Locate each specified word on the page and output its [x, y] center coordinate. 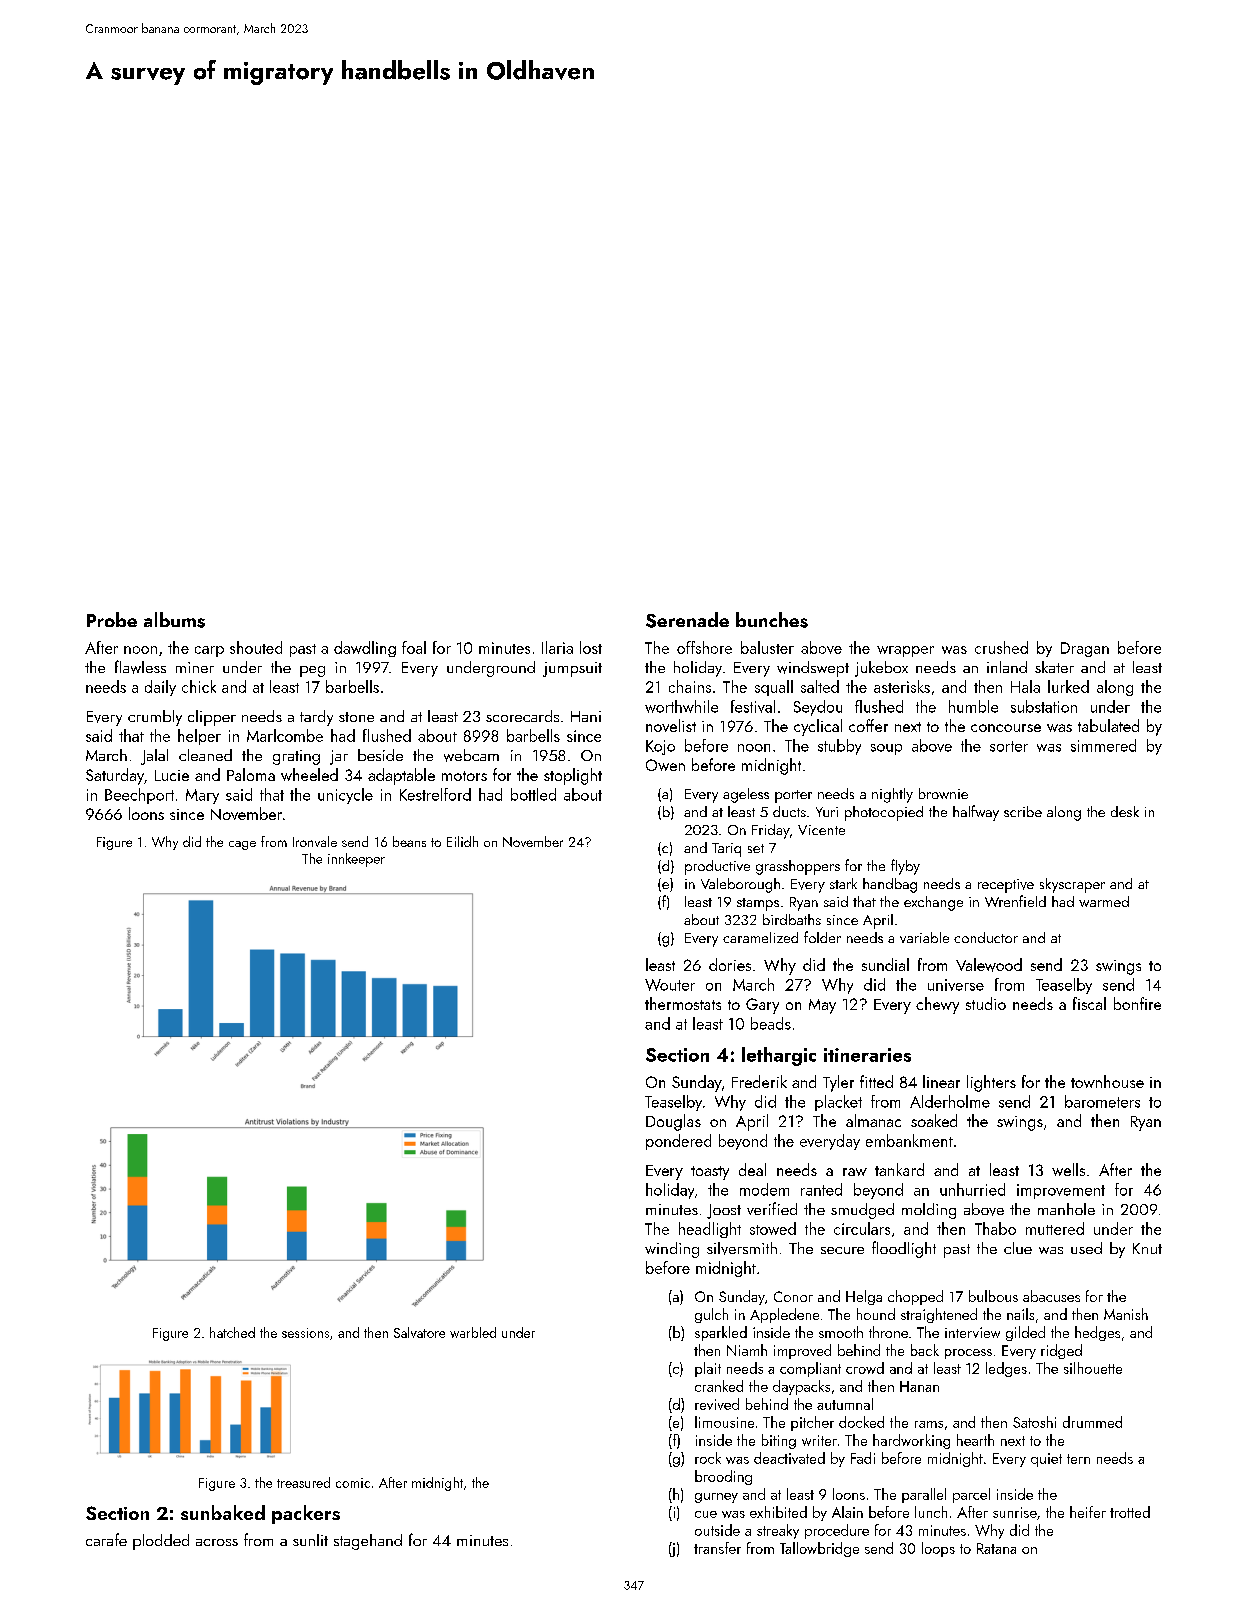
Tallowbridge [819, 1549]
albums [174, 620]
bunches [772, 620]
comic [353, 1483]
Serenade [687, 620]
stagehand [368, 1542]
